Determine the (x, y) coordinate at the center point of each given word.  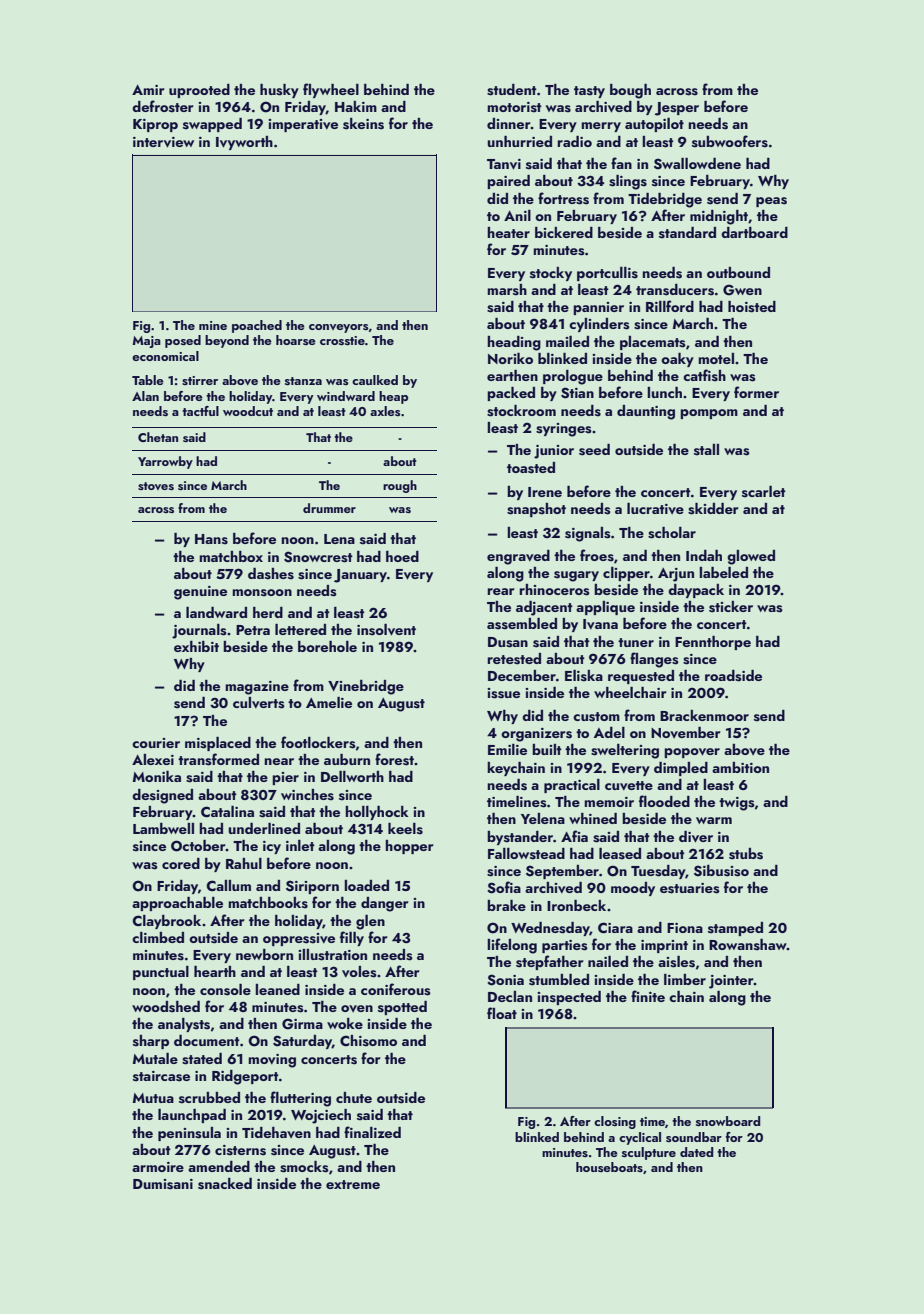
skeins (363, 124)
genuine (200, 593)
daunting (646, 412)
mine (213, 325)
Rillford (670, 306)
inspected (569, 998)
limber (685, 979)
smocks (304, 1167)
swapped (212, 125)
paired (508, 182)
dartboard (754, 232)
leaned (277, 989)
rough (400, 486)
